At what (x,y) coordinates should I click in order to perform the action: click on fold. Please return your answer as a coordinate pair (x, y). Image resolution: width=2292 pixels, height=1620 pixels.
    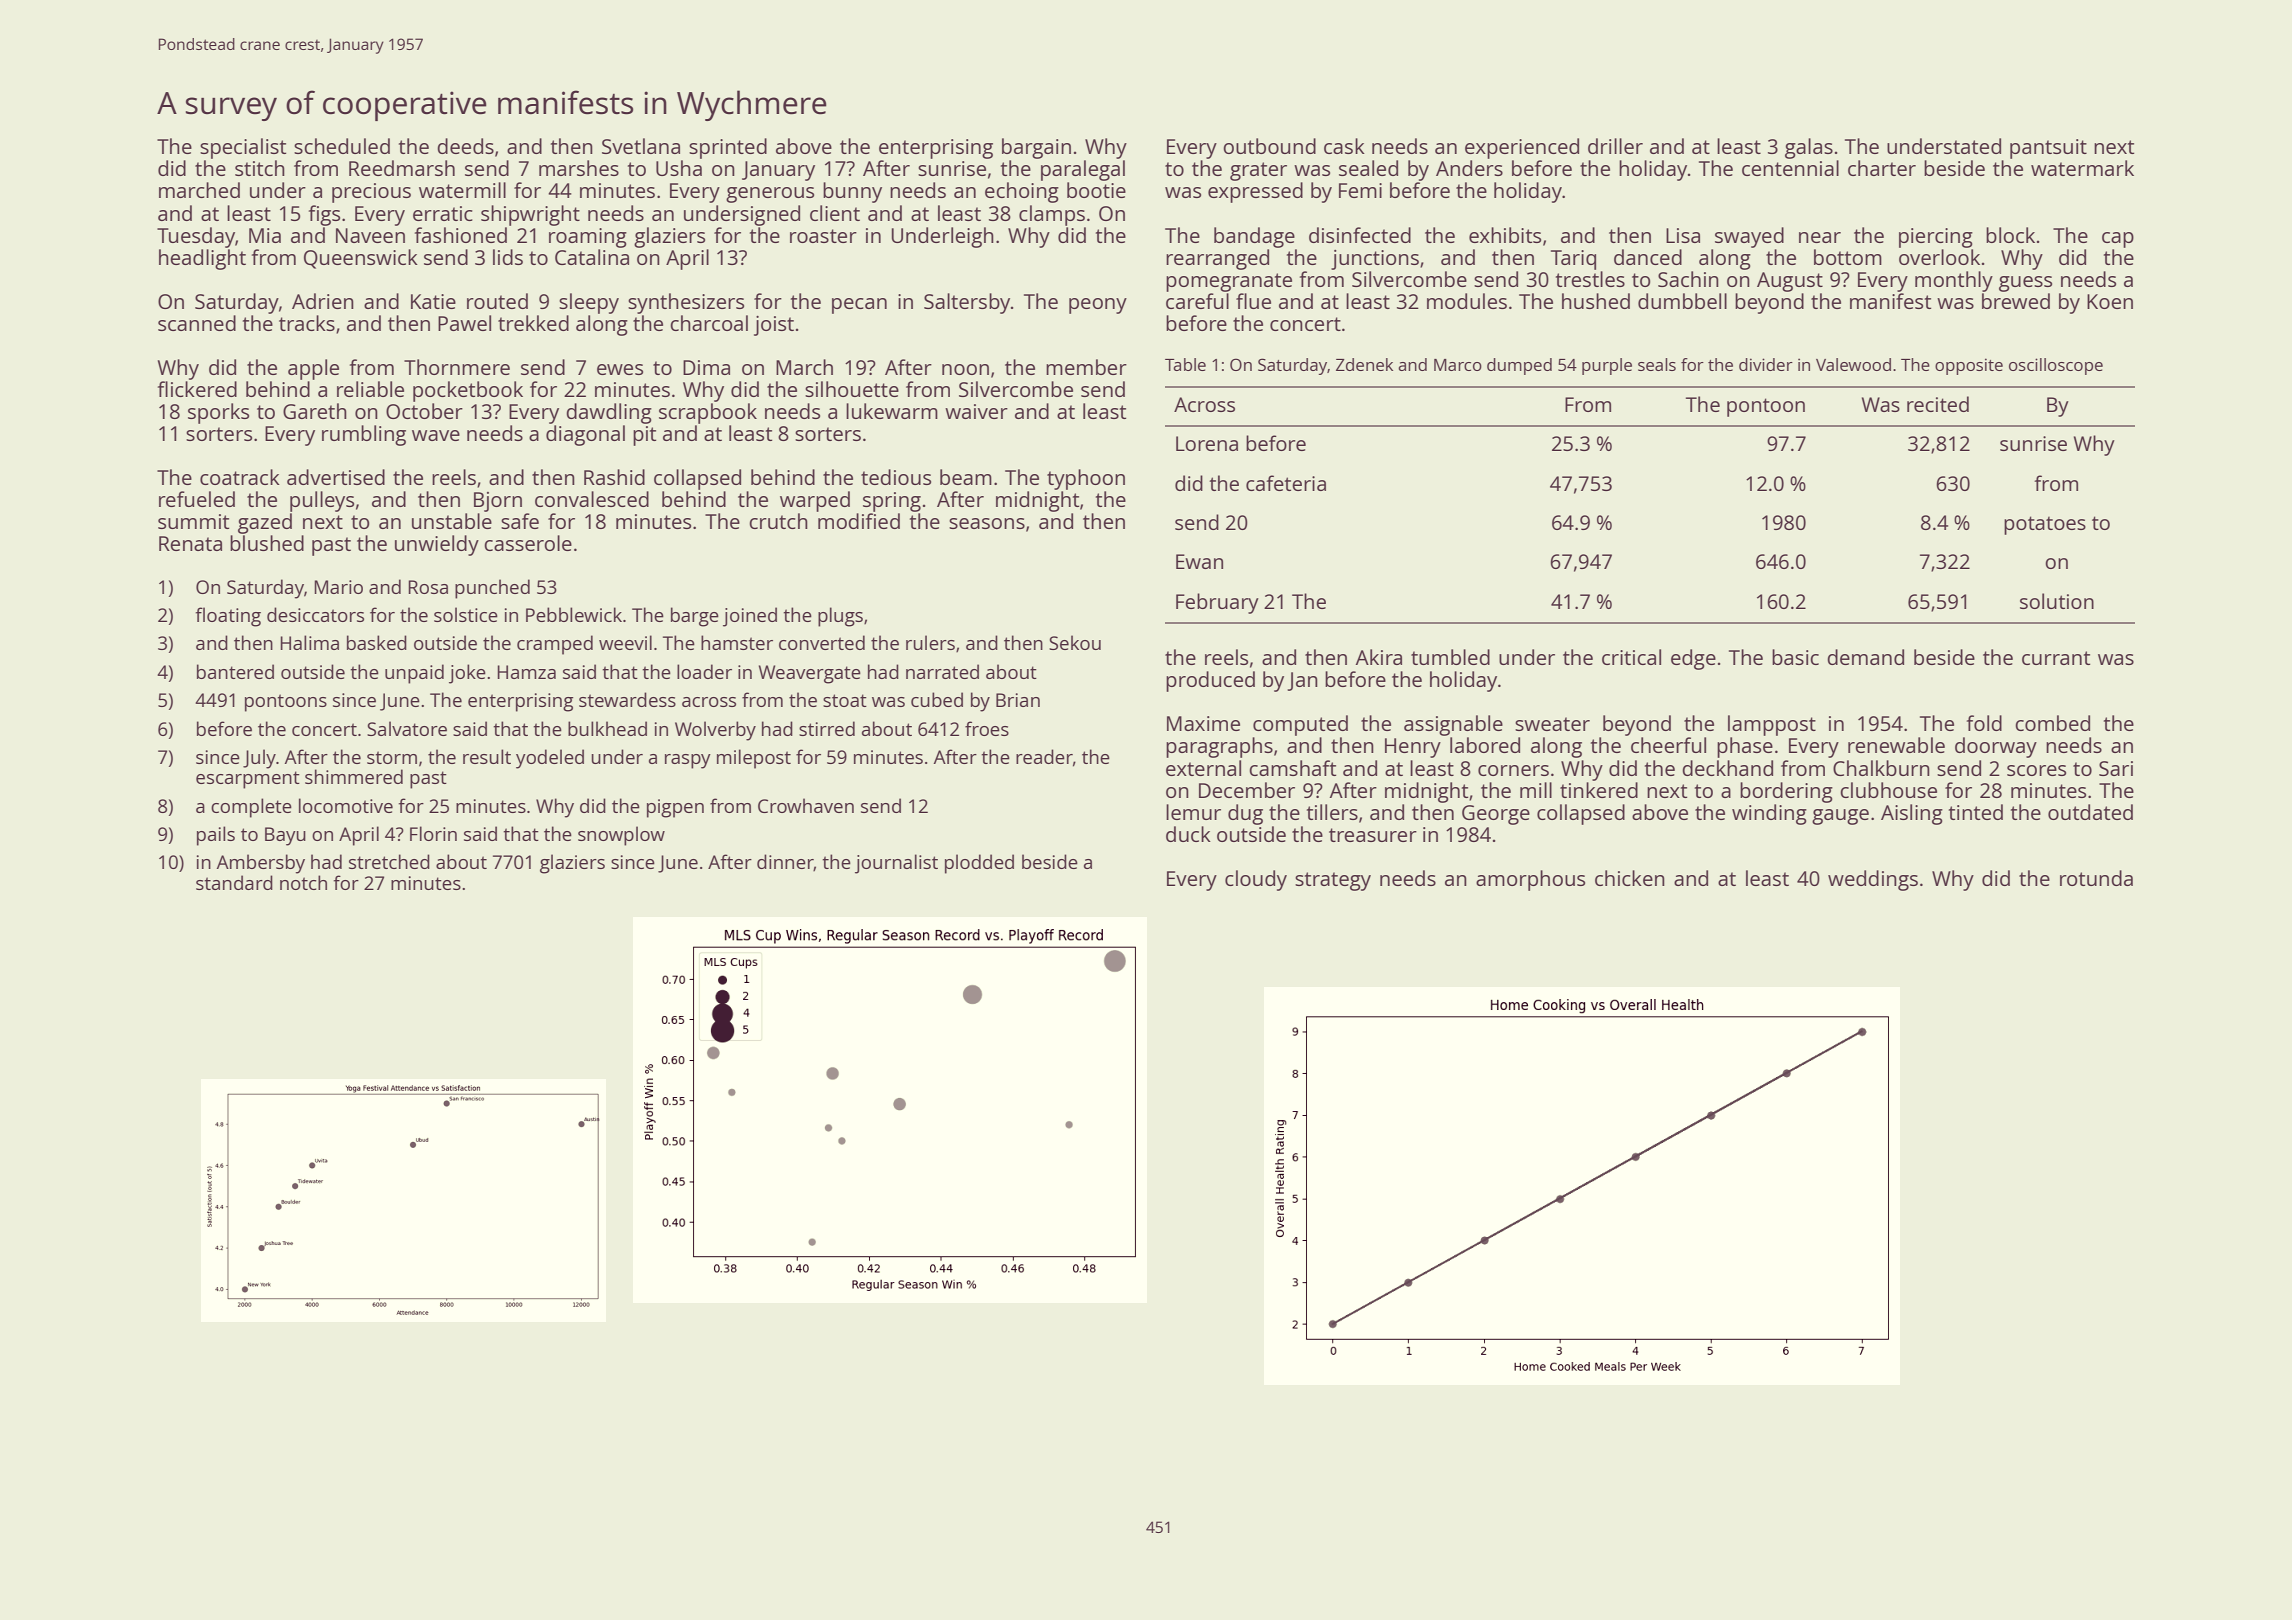
    Looking at the image, I should click on (1984, 723).
